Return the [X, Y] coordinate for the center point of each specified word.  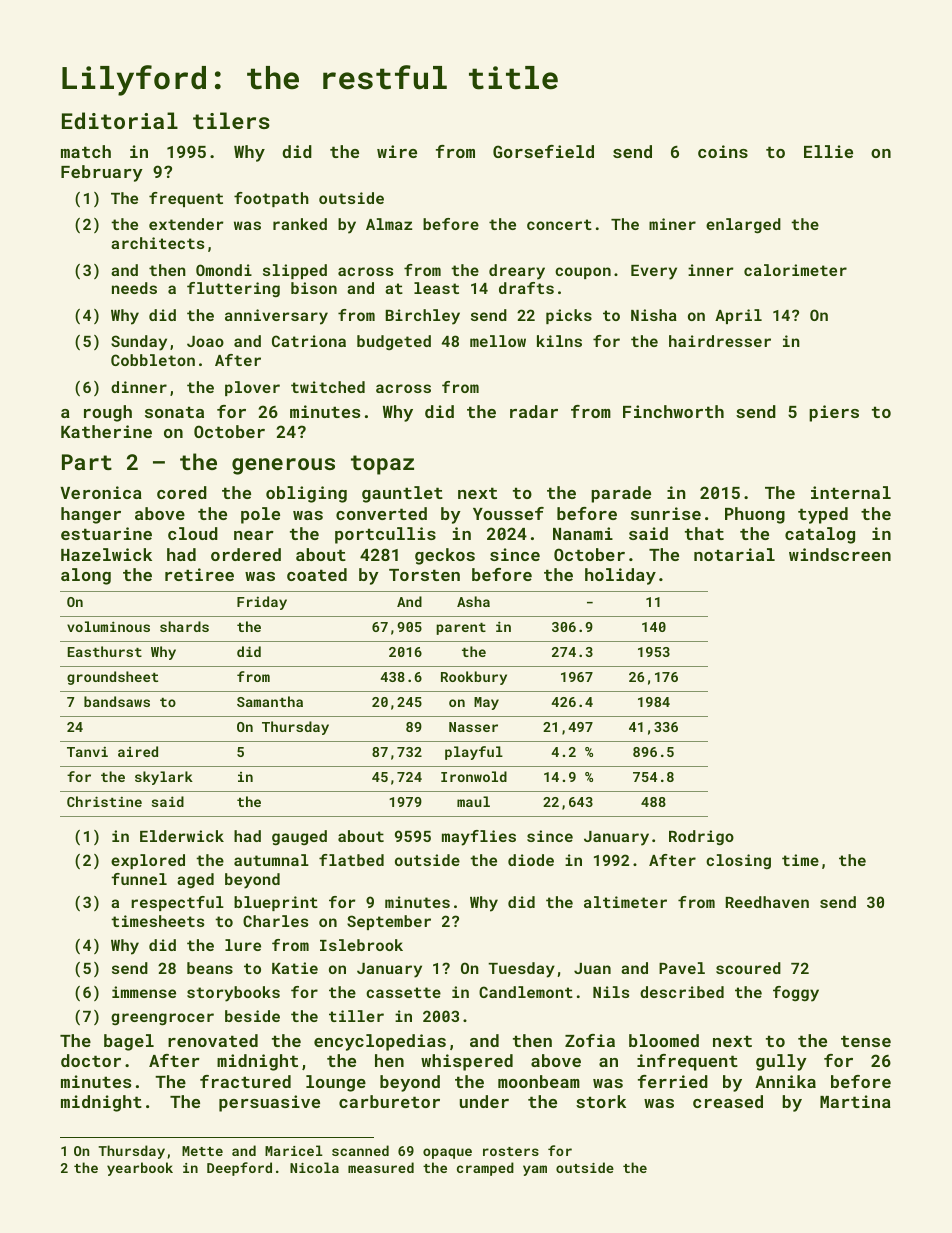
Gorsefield [543, 151]
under [484, 1101]
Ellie [828, 151]
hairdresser [720, 341]
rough [108, 413]
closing [738, 861]
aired [138, 751]
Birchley [423, 317]
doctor [91, 1060]
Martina [855, 1101]
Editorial [120, 120]
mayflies [479, 838]
